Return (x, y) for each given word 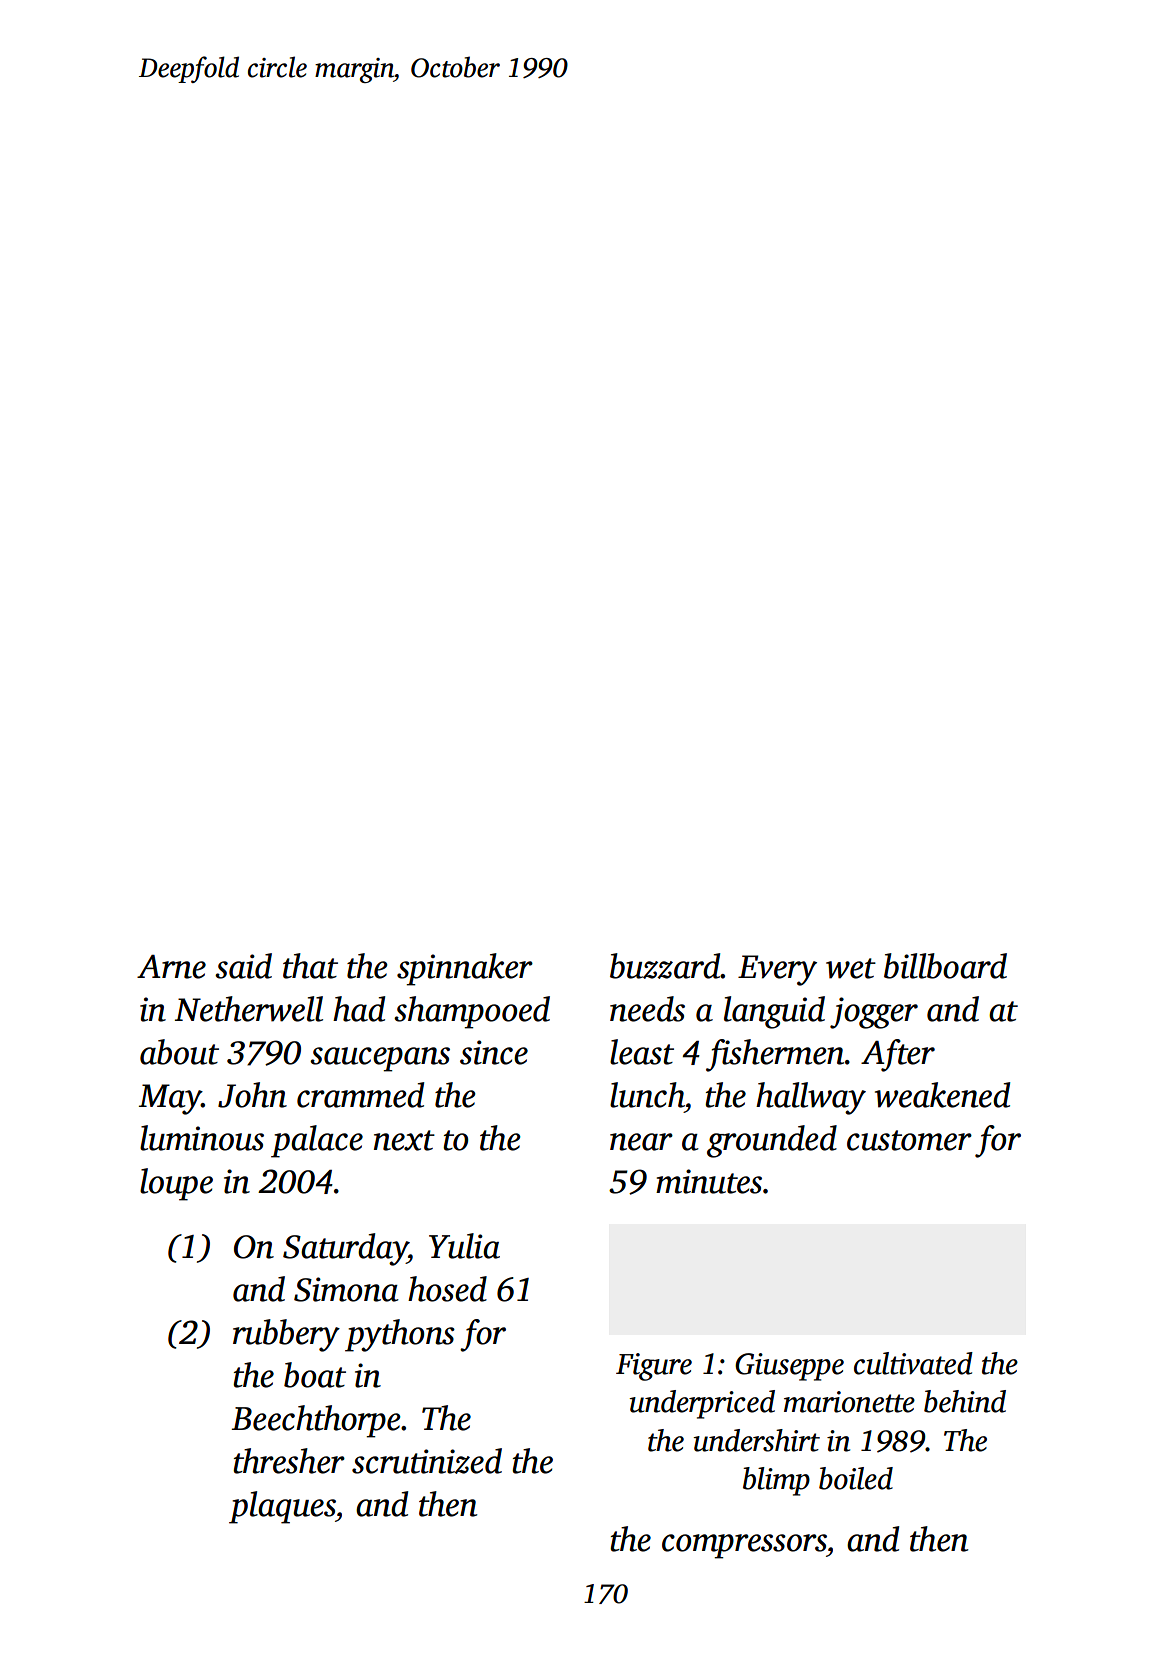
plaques (282, 1507)
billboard (945, 966)
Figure (654, 1367)
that (310, 966)
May (170, 1099)
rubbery (286, 1335)
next (404, 1140)
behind (965, 1401)
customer (909, 1140)
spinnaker (465, 969)
